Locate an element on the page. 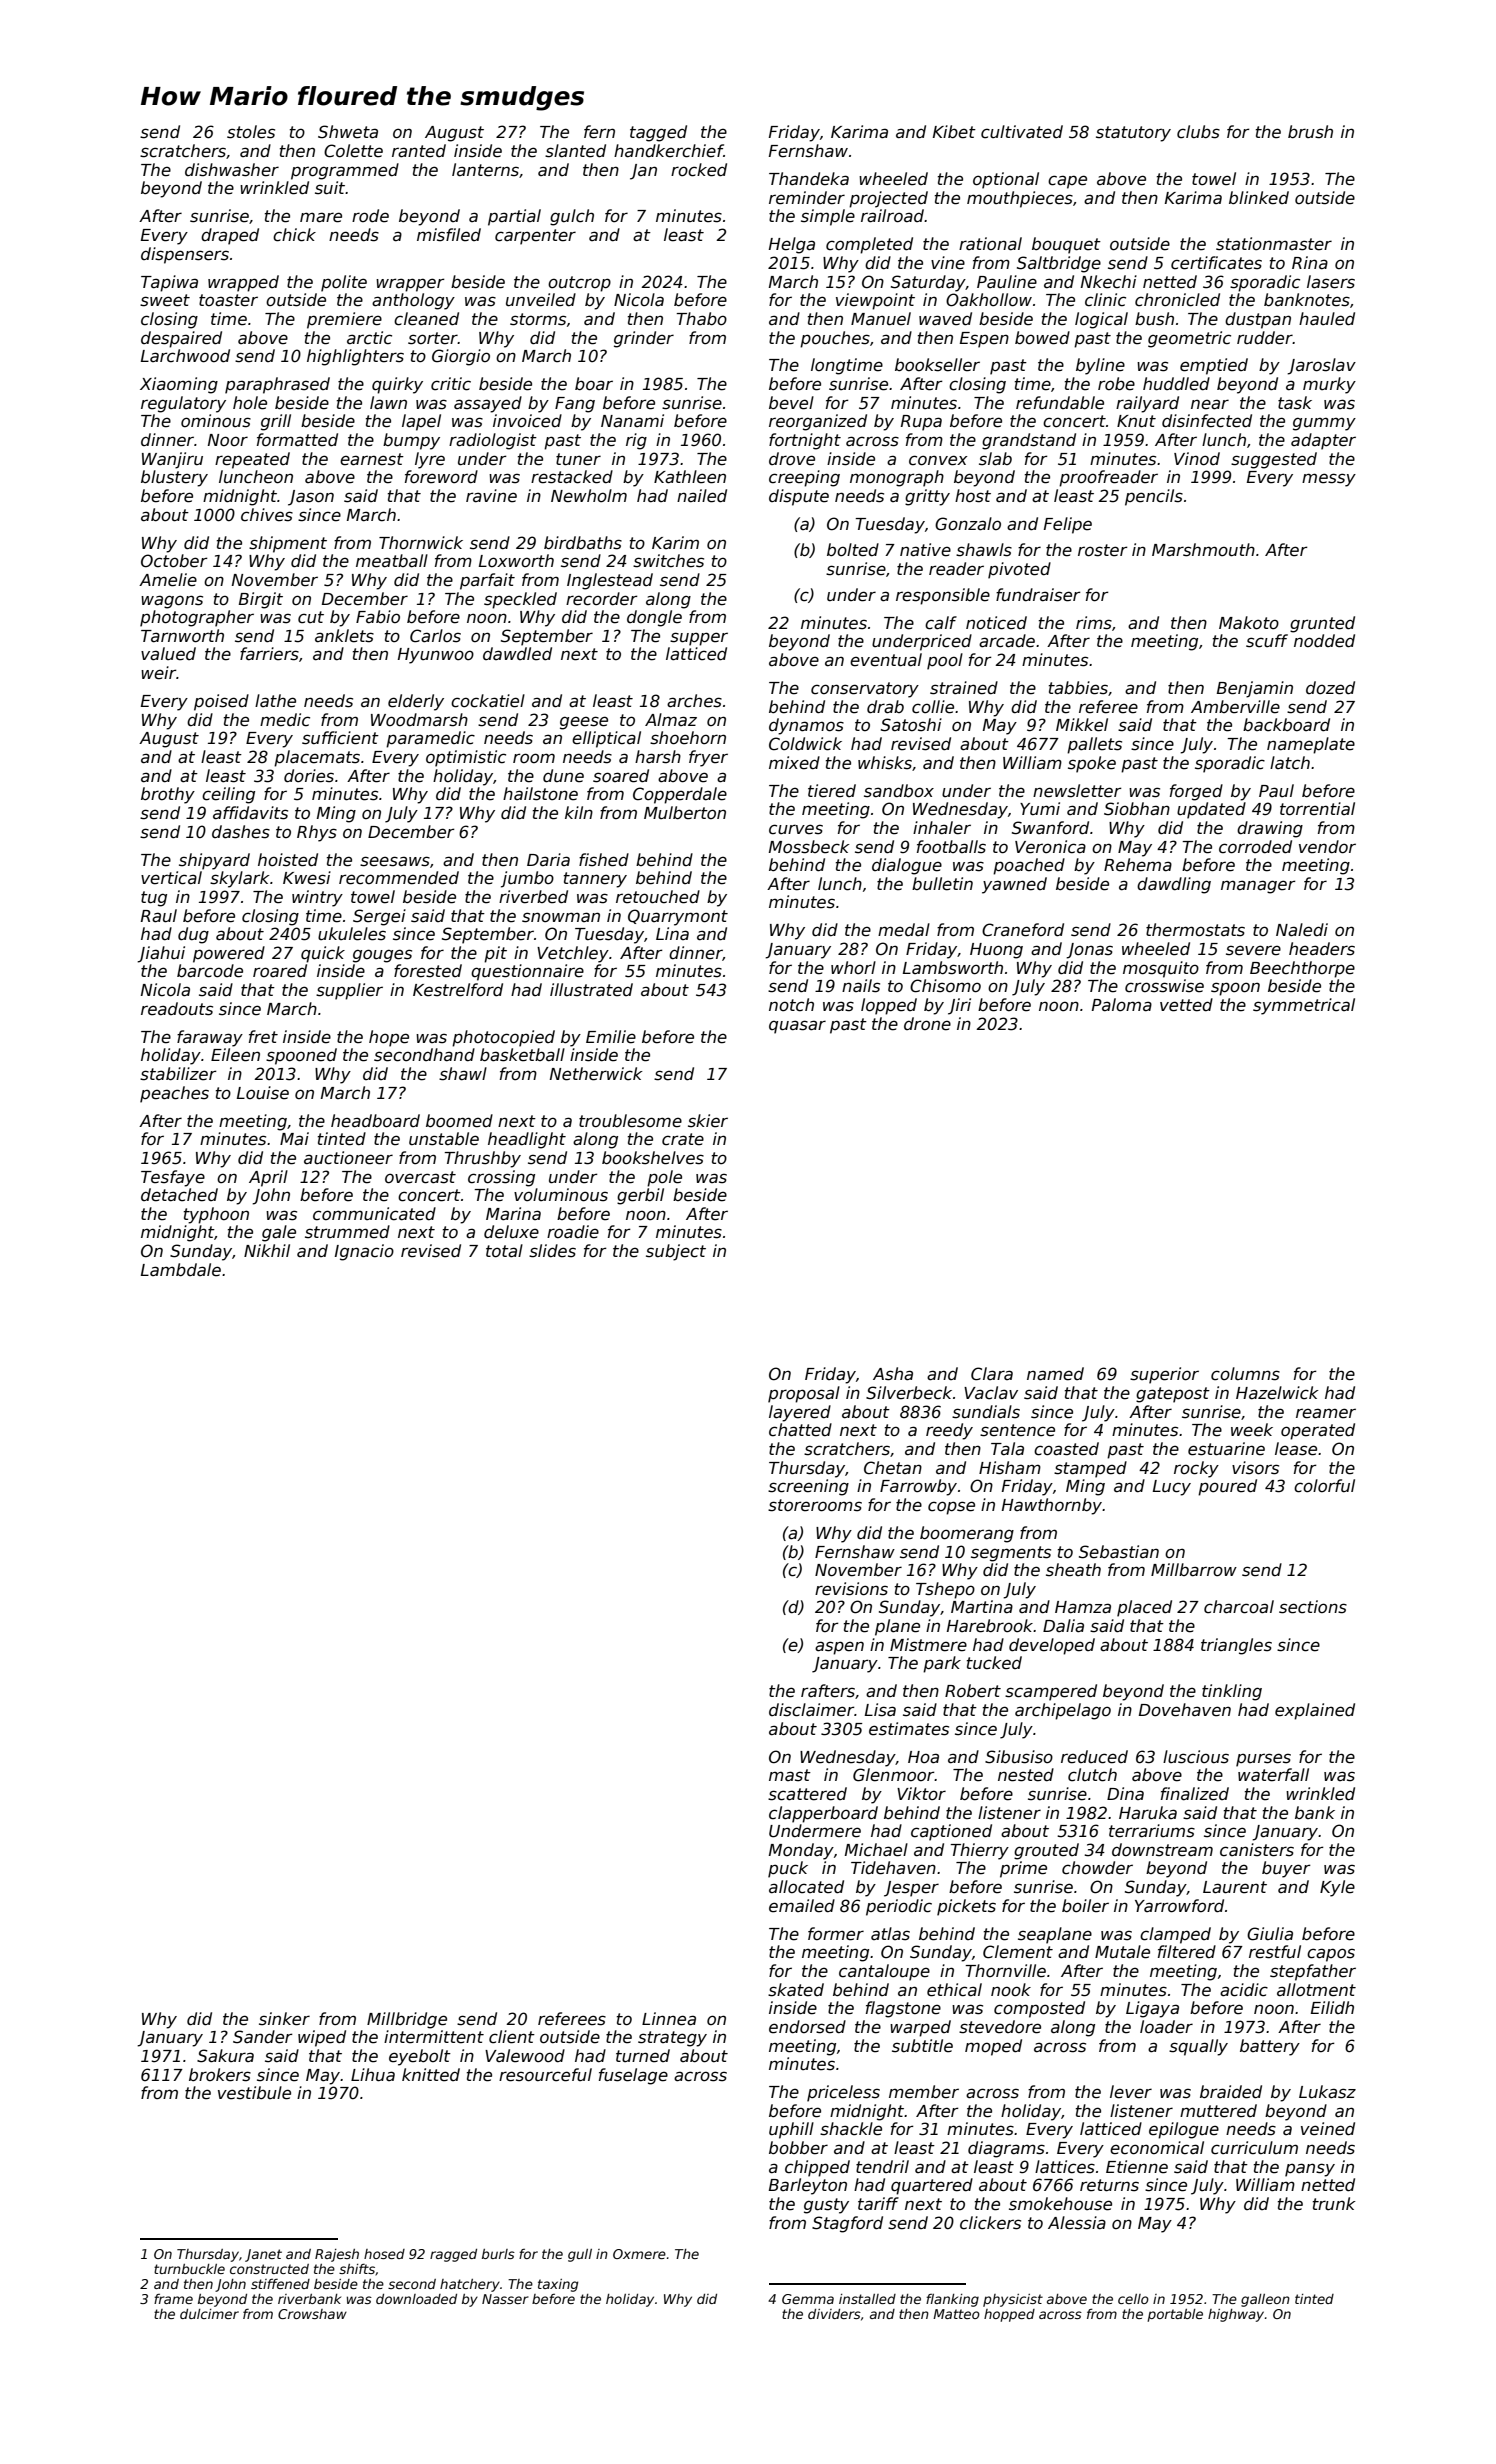 The width and height of the document is (1496, 2464). soared is located at coordinates (621, 776).
